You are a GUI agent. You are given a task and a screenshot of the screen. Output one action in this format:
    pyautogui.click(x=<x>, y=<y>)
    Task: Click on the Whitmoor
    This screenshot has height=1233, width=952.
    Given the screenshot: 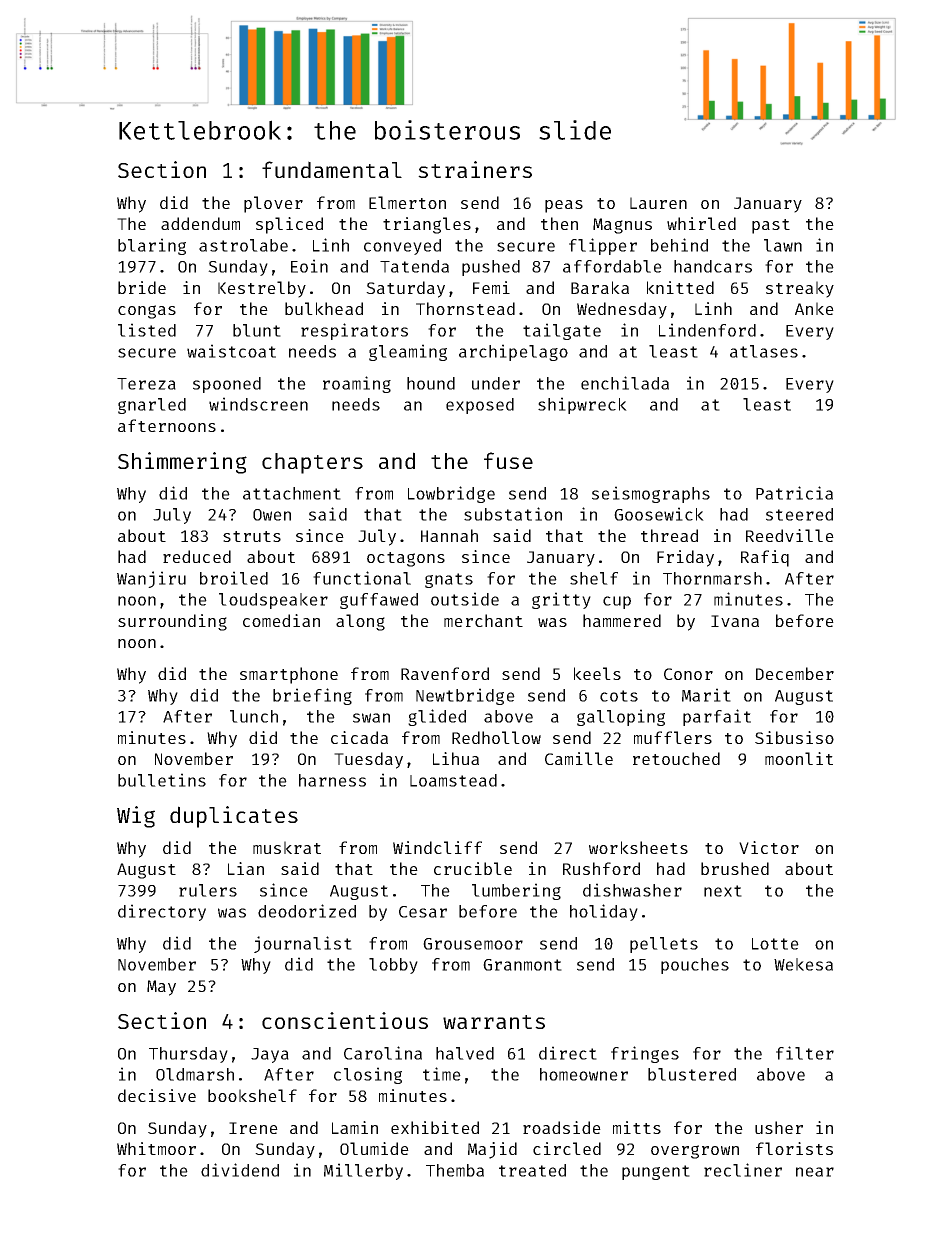 What is the action you would take?
    pyautogui.click(x=156, y=1148)
